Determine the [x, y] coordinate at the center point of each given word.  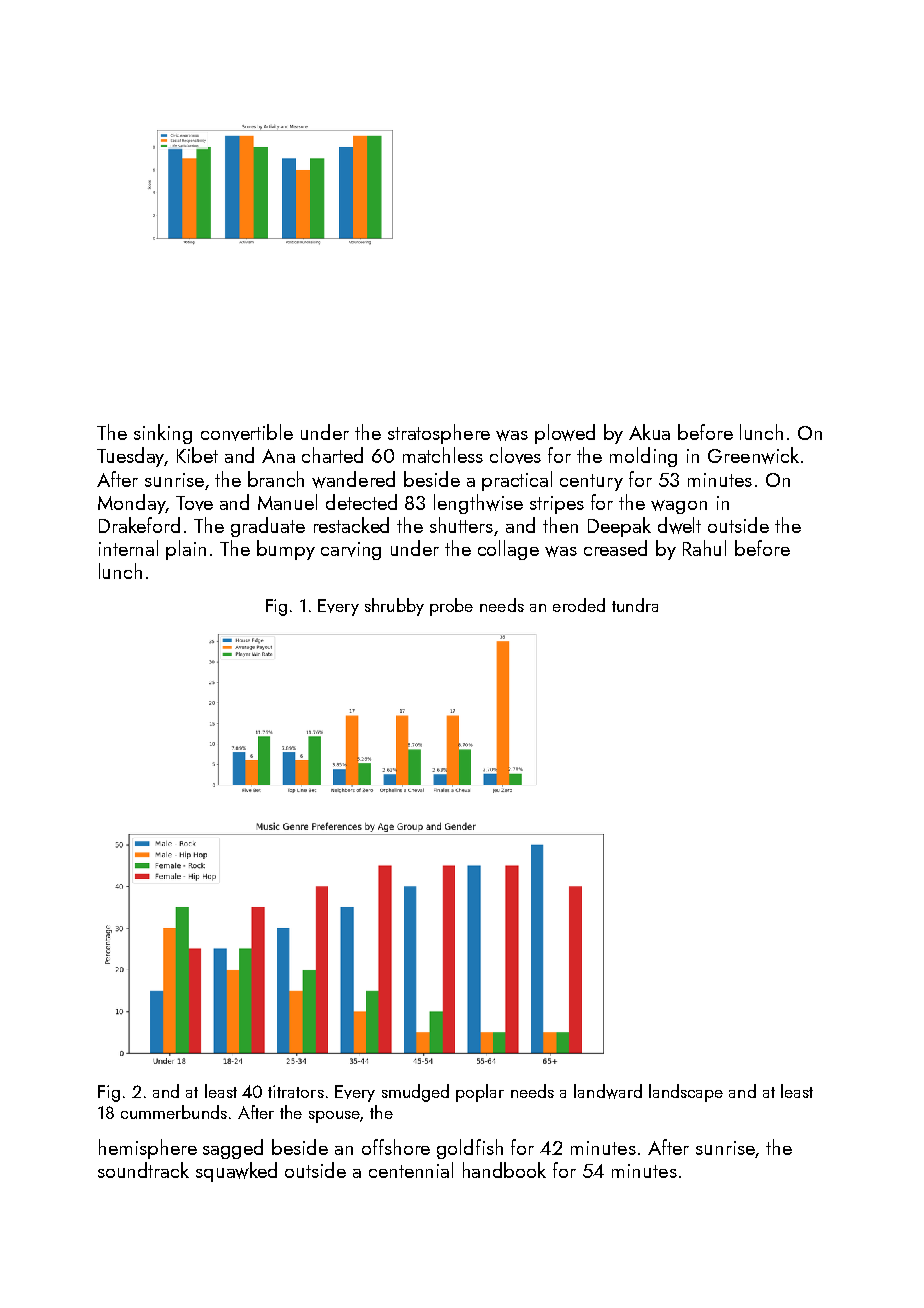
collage [508, 550]
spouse [334, 1117]
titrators [296, 1091]
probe [451, 607]
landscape [686, 1093]
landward [608, 1091]
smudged [415, 1093]
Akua [649, 432]
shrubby [394, 607]
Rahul [704, 548]
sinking [163, 434]
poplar [480, 1093]
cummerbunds [174, 1112]
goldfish [470, 1149]
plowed [565, 434]
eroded [579, 605]
